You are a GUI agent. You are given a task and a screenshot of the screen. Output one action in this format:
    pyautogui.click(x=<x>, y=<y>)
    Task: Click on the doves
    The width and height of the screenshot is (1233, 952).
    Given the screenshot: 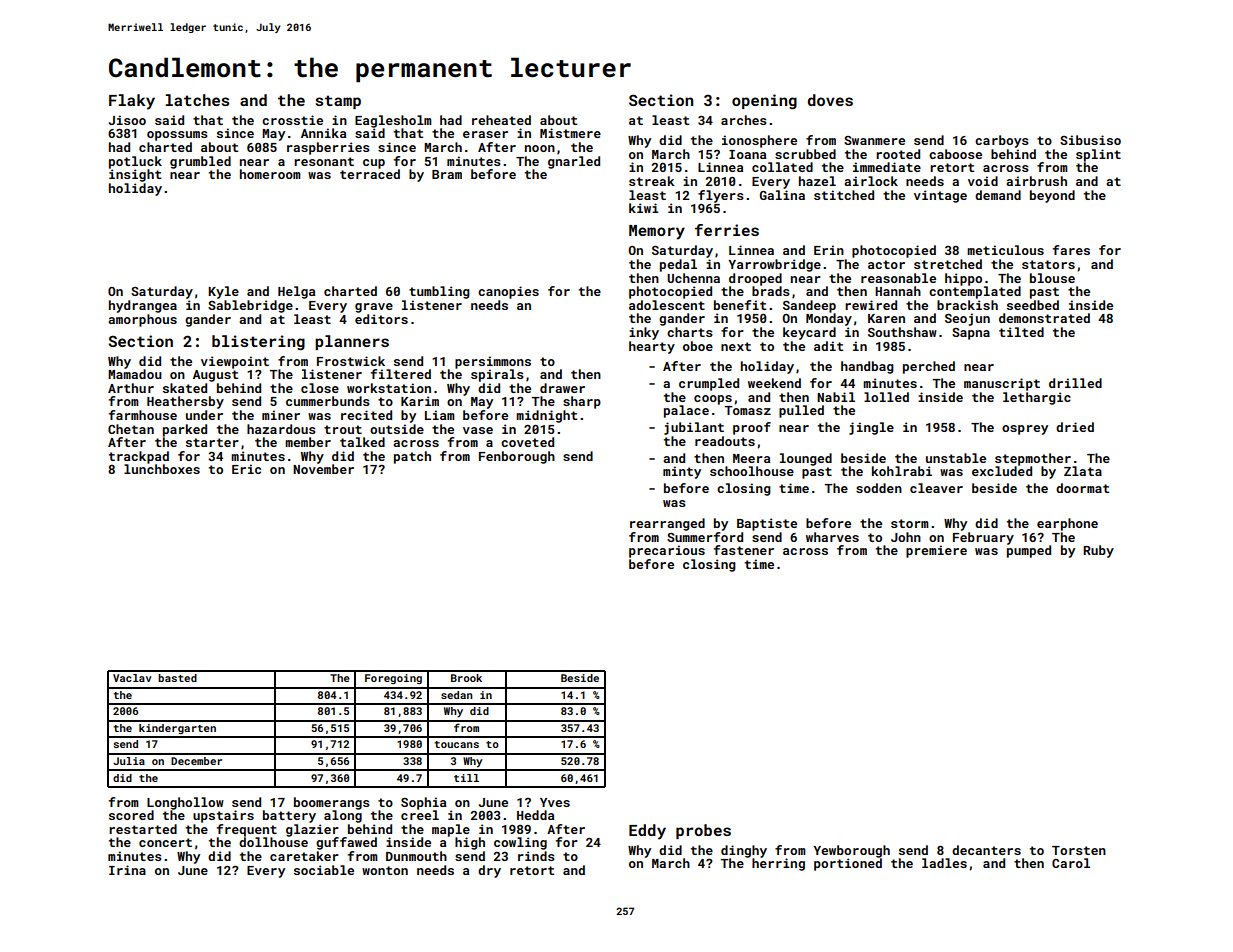 What is the action you would take?
    pyautogui.click(x=830, y=100)
